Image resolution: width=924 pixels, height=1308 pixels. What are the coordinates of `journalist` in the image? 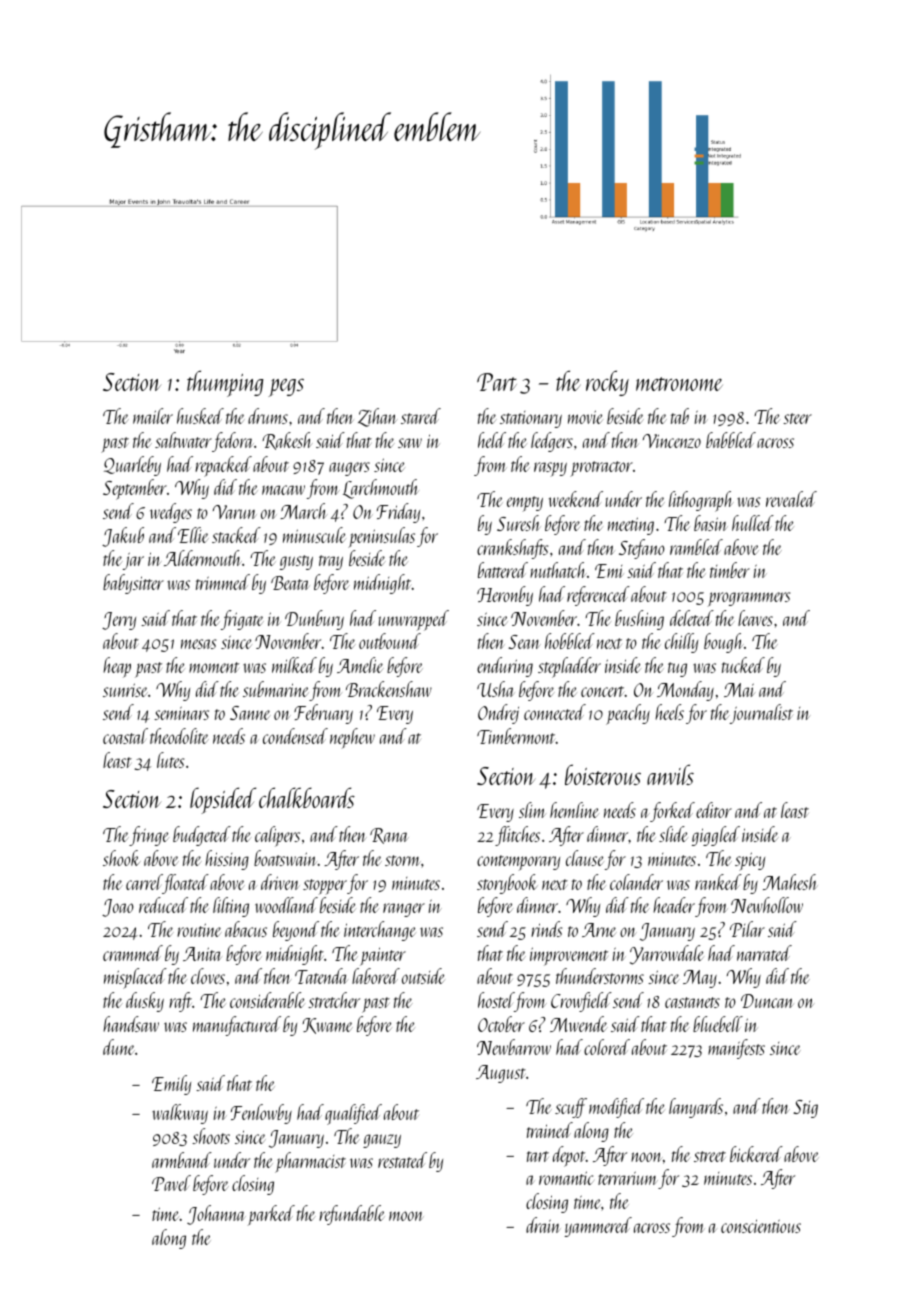 It's located at (761, 714).
